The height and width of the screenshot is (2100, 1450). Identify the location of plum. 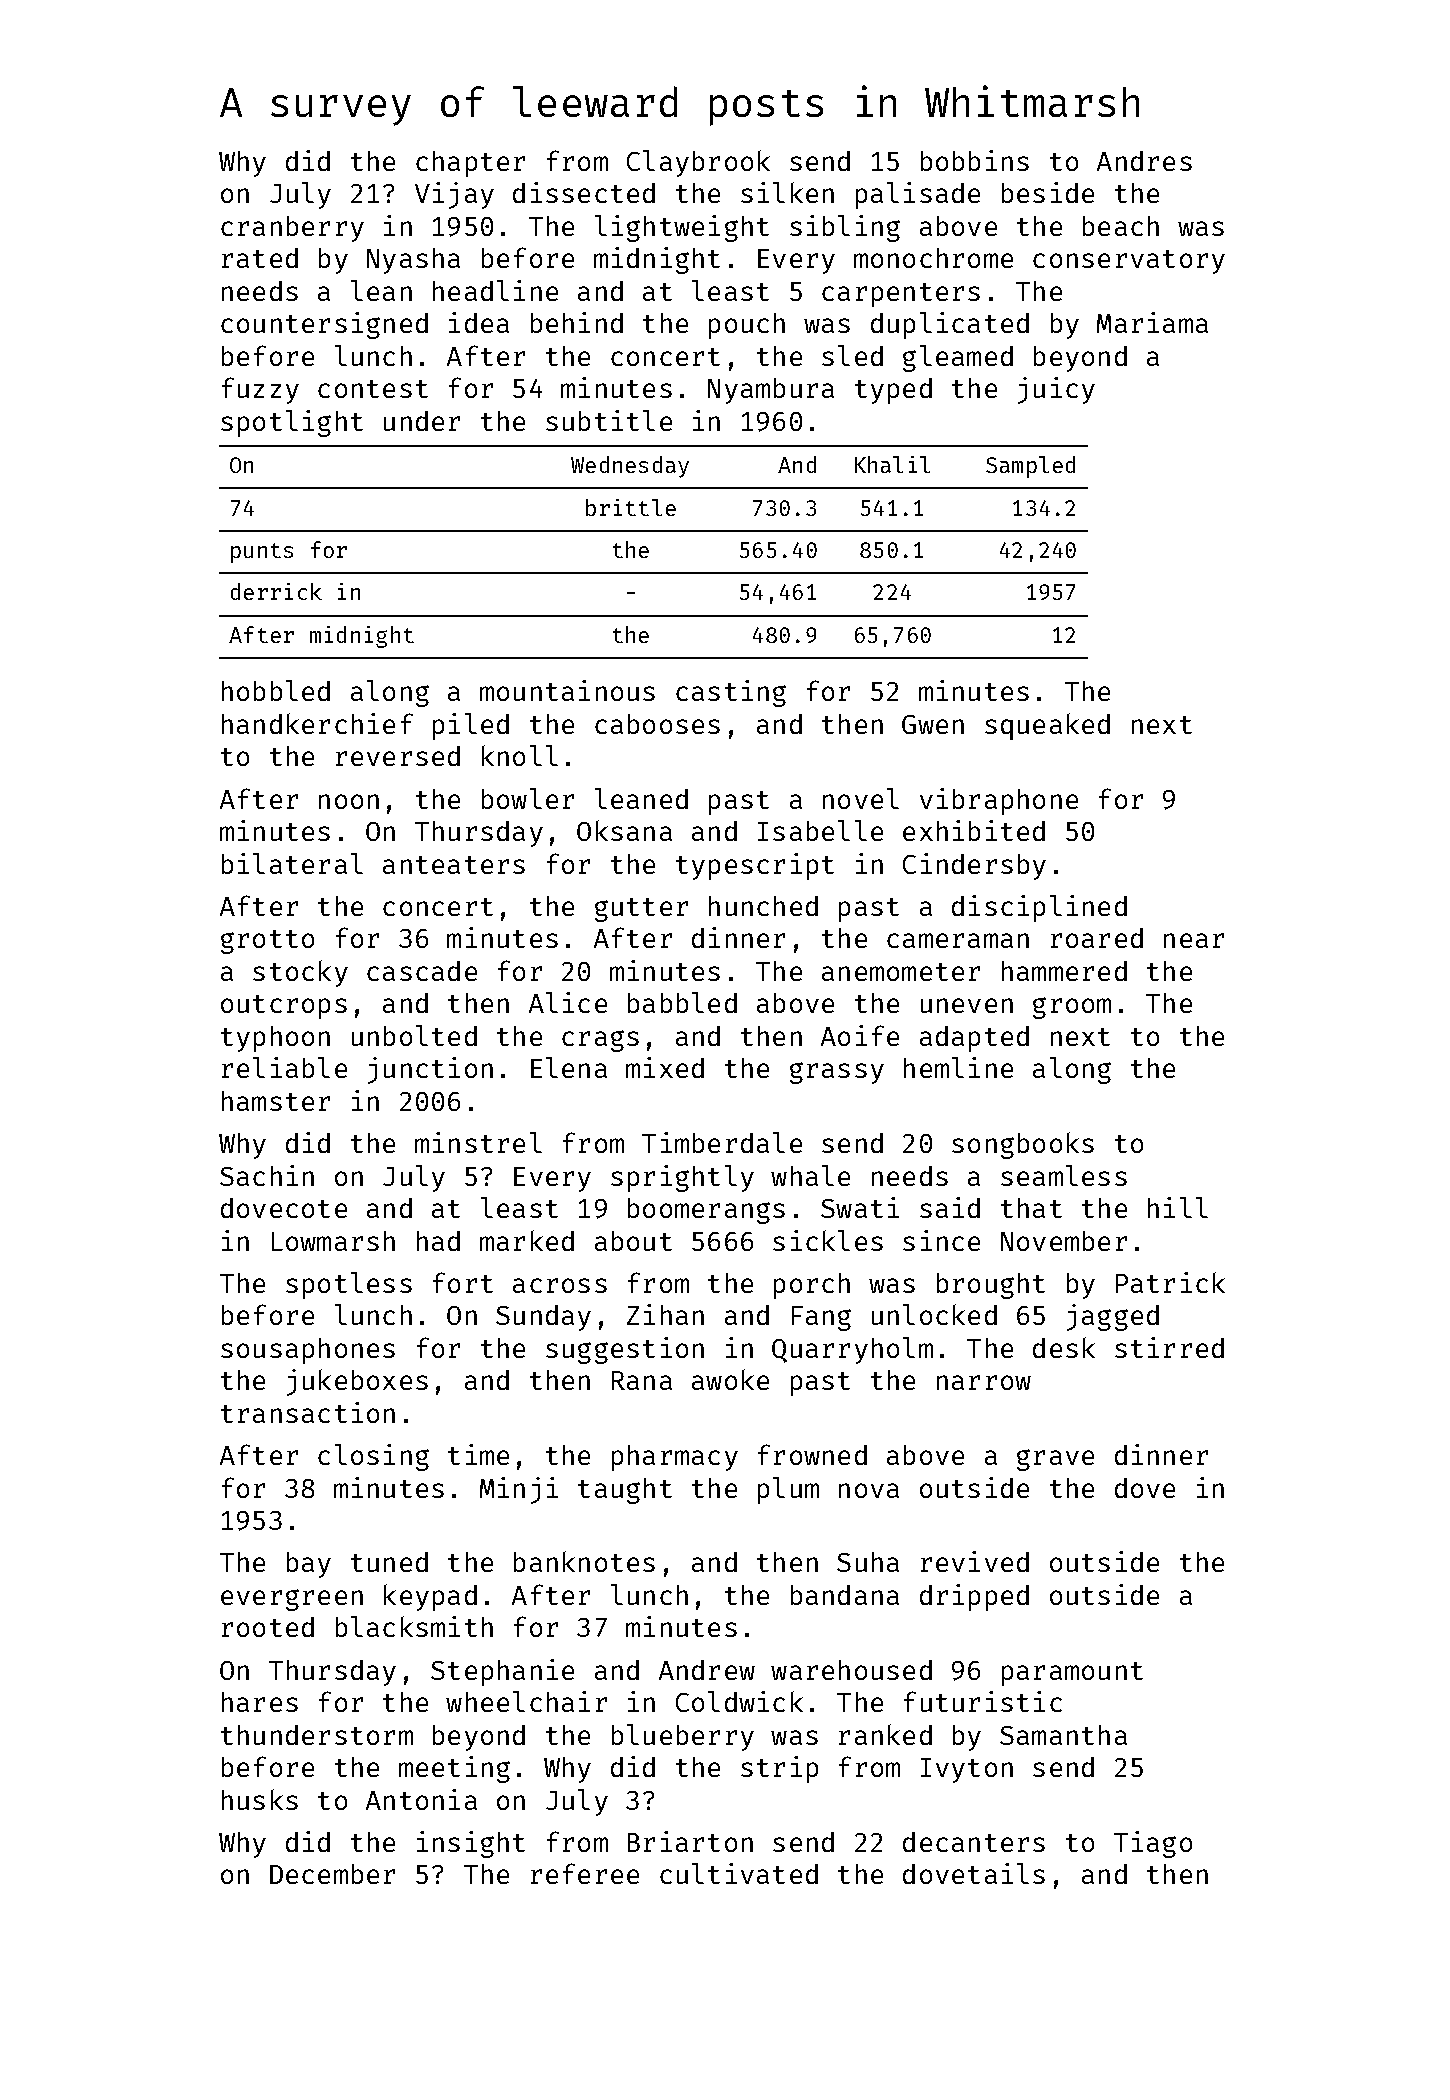
(788, 1490).
